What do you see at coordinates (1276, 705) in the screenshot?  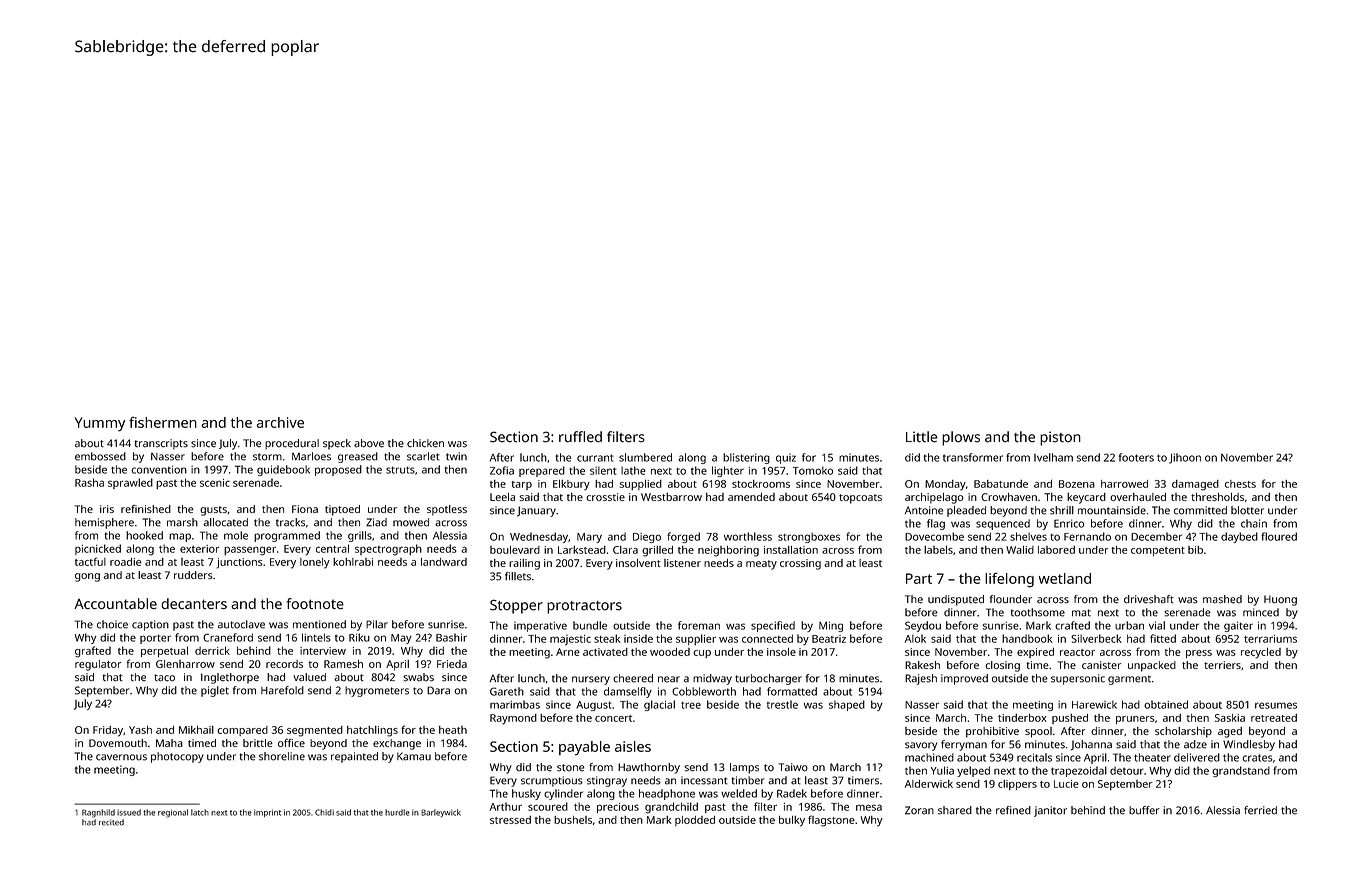 I see `resumes` at bounding box center [1276, 705].
